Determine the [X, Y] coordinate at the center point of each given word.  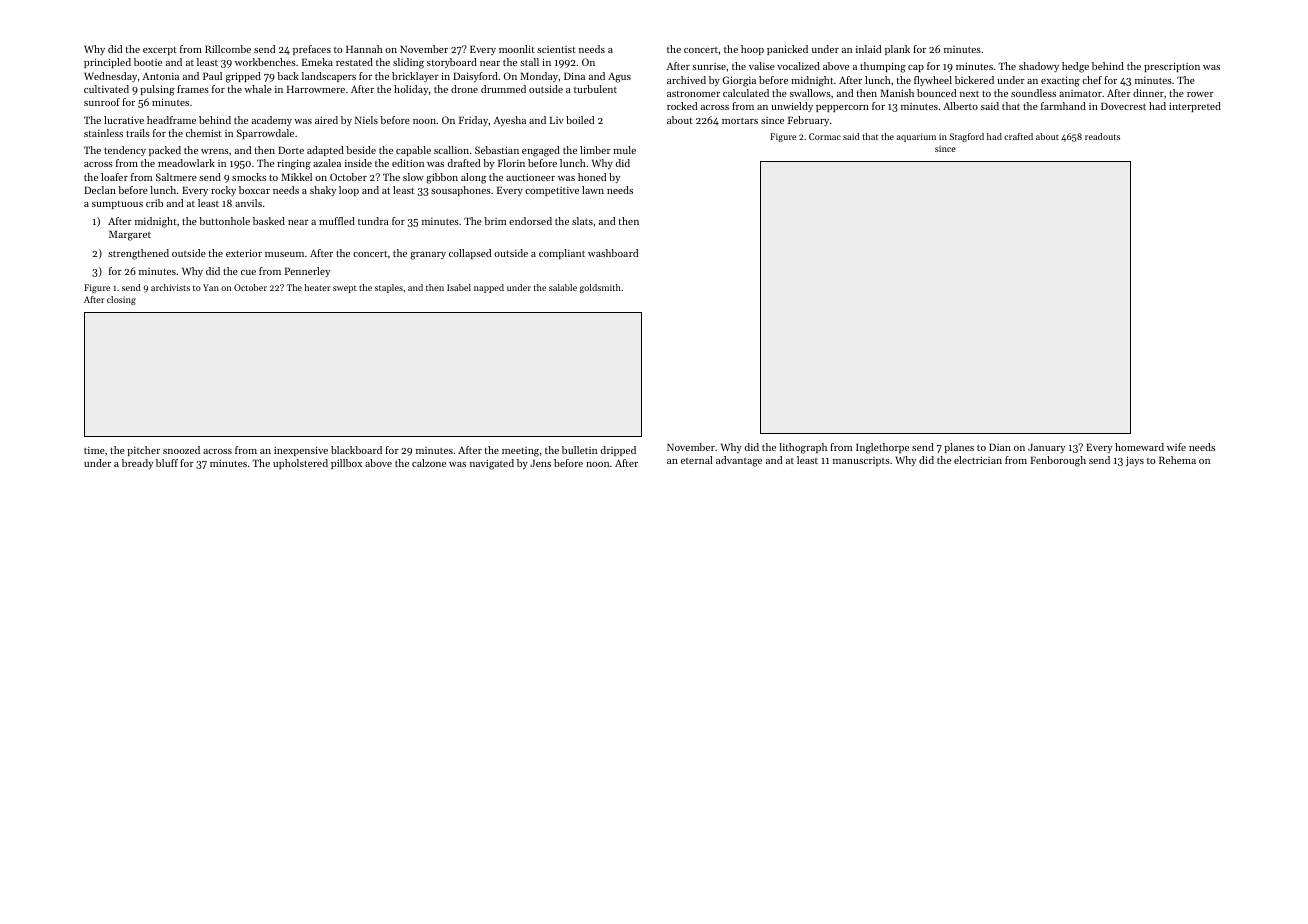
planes [959, 448]
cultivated [106, 89]
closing [121, 300]
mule [624, 150]
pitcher [143, 451]
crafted [1018, 136]
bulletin [579, 450]
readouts [1102, 136]
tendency [125, 151]
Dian [1000, 447]
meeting [520, 452]
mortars [740, 121]
